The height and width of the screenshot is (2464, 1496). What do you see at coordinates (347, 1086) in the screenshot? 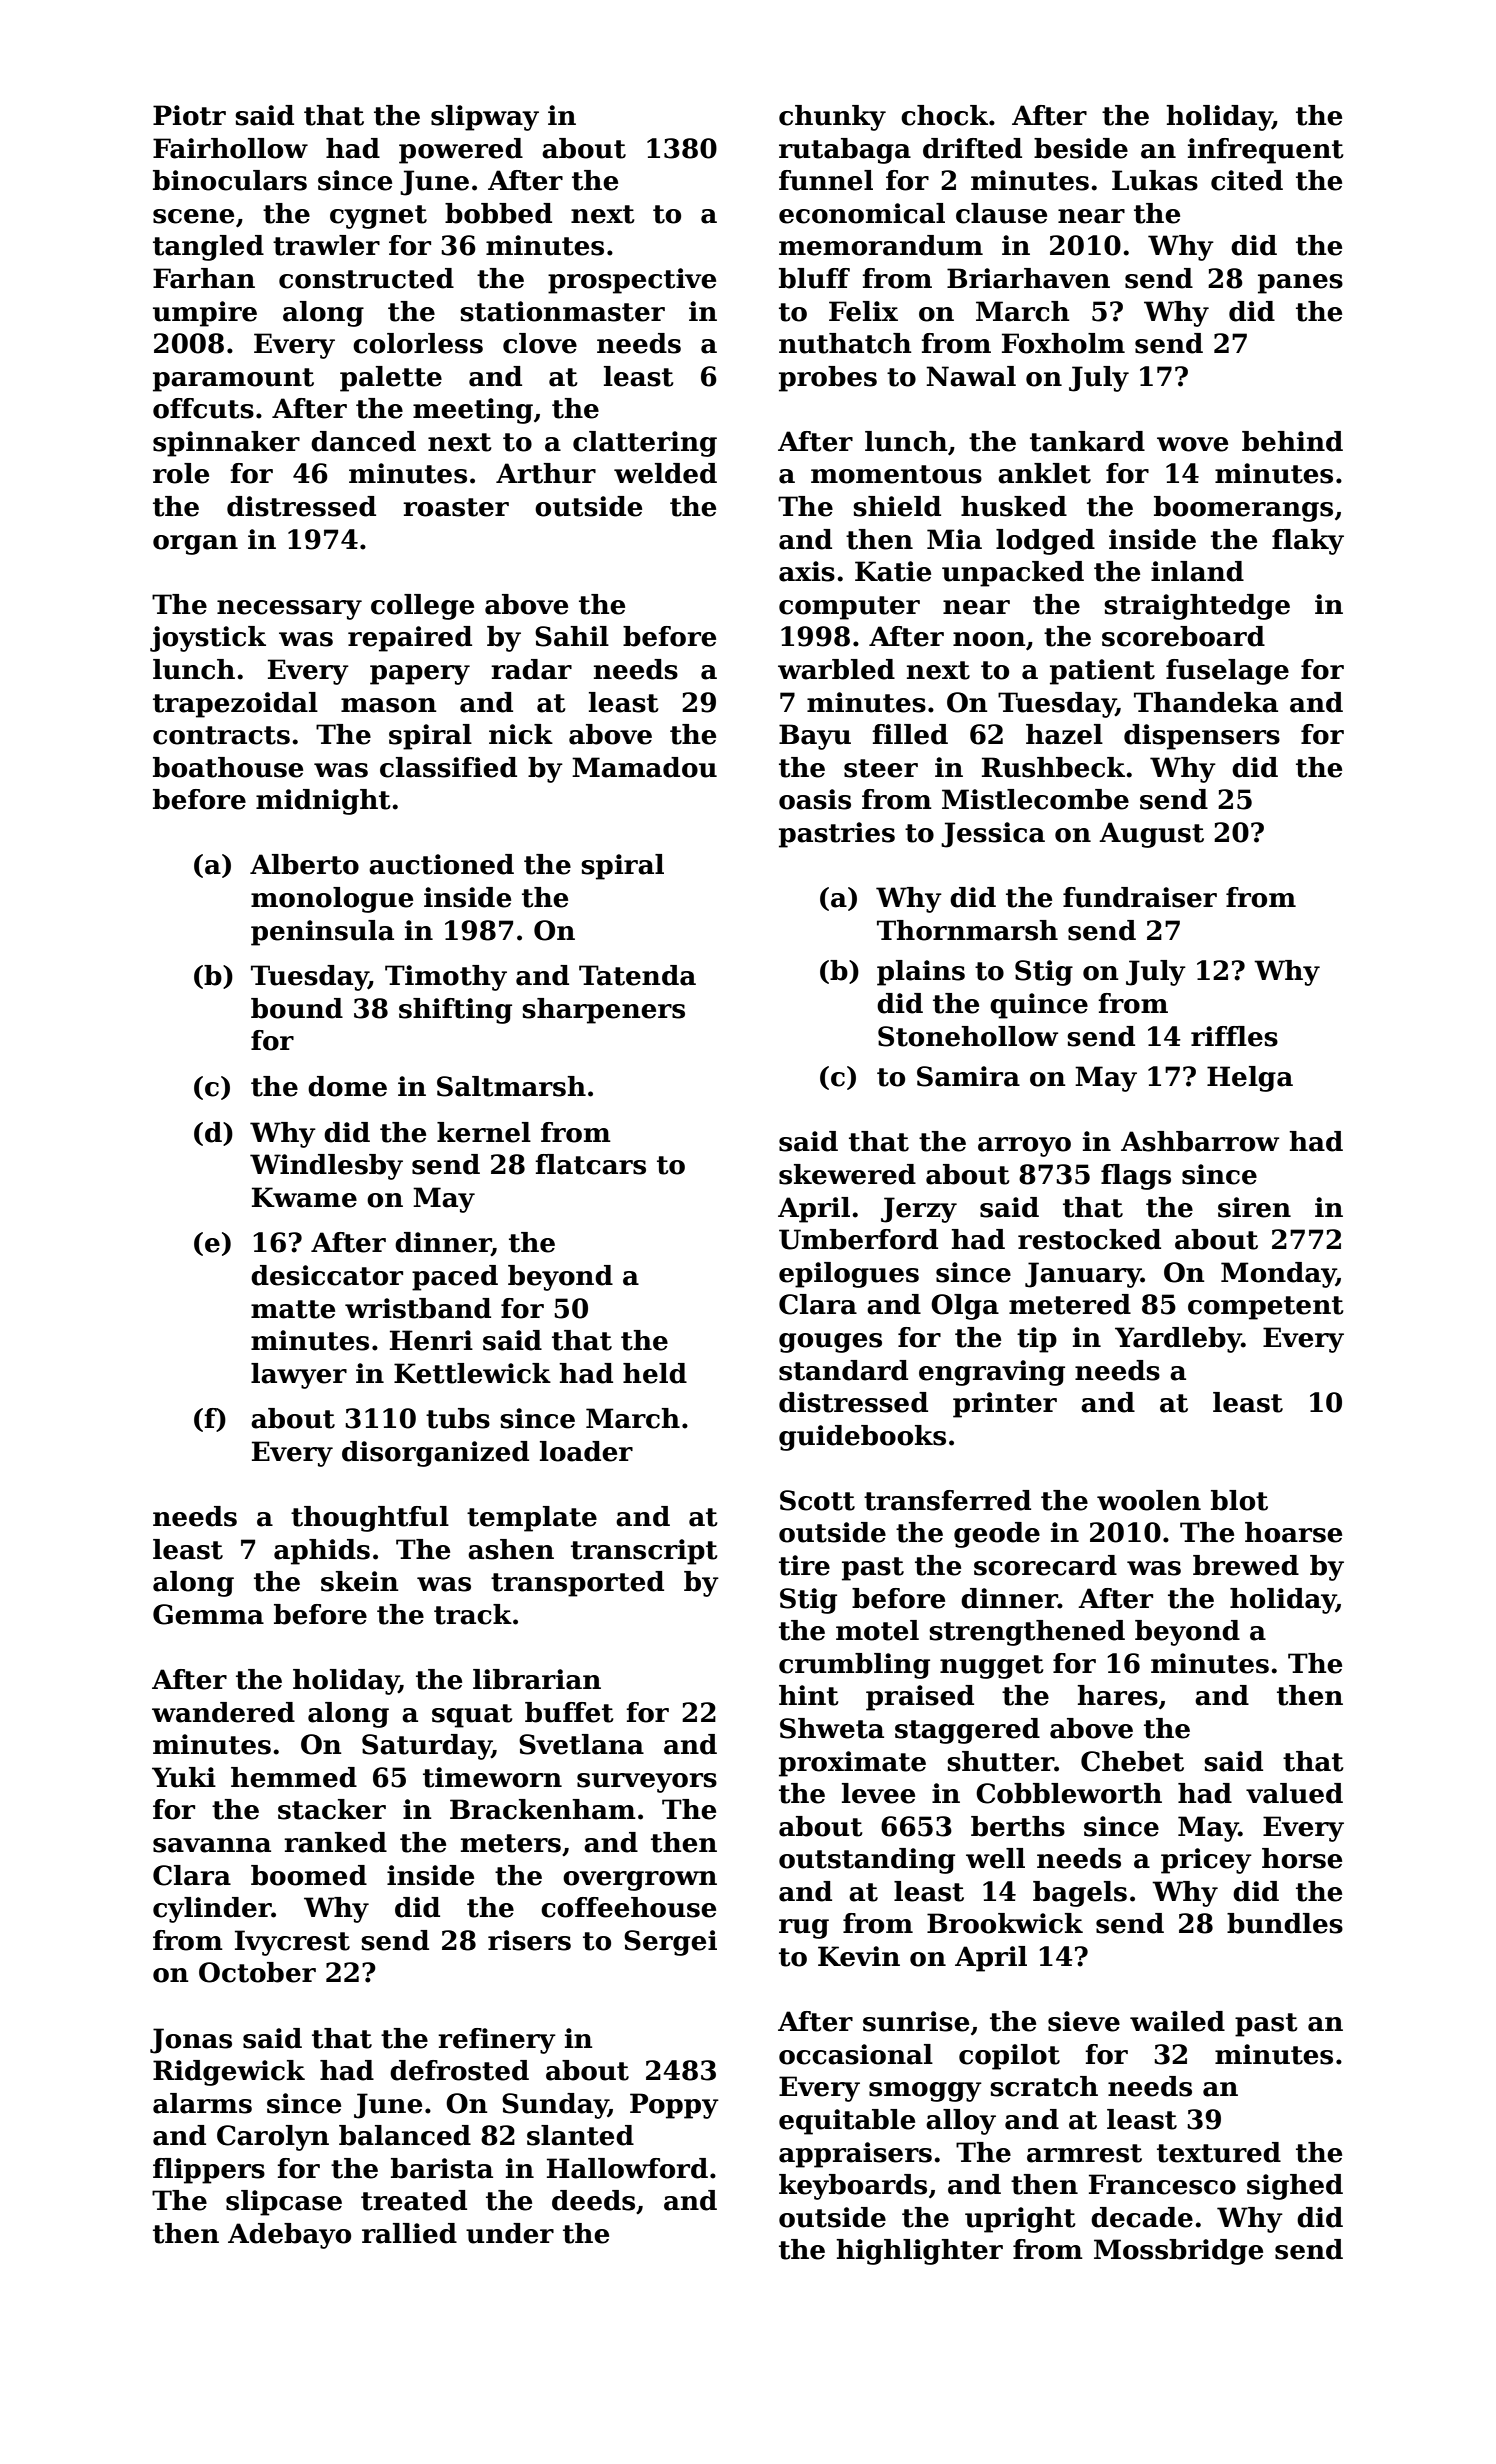
I see `dome` at bounding box center [347, 1086].
